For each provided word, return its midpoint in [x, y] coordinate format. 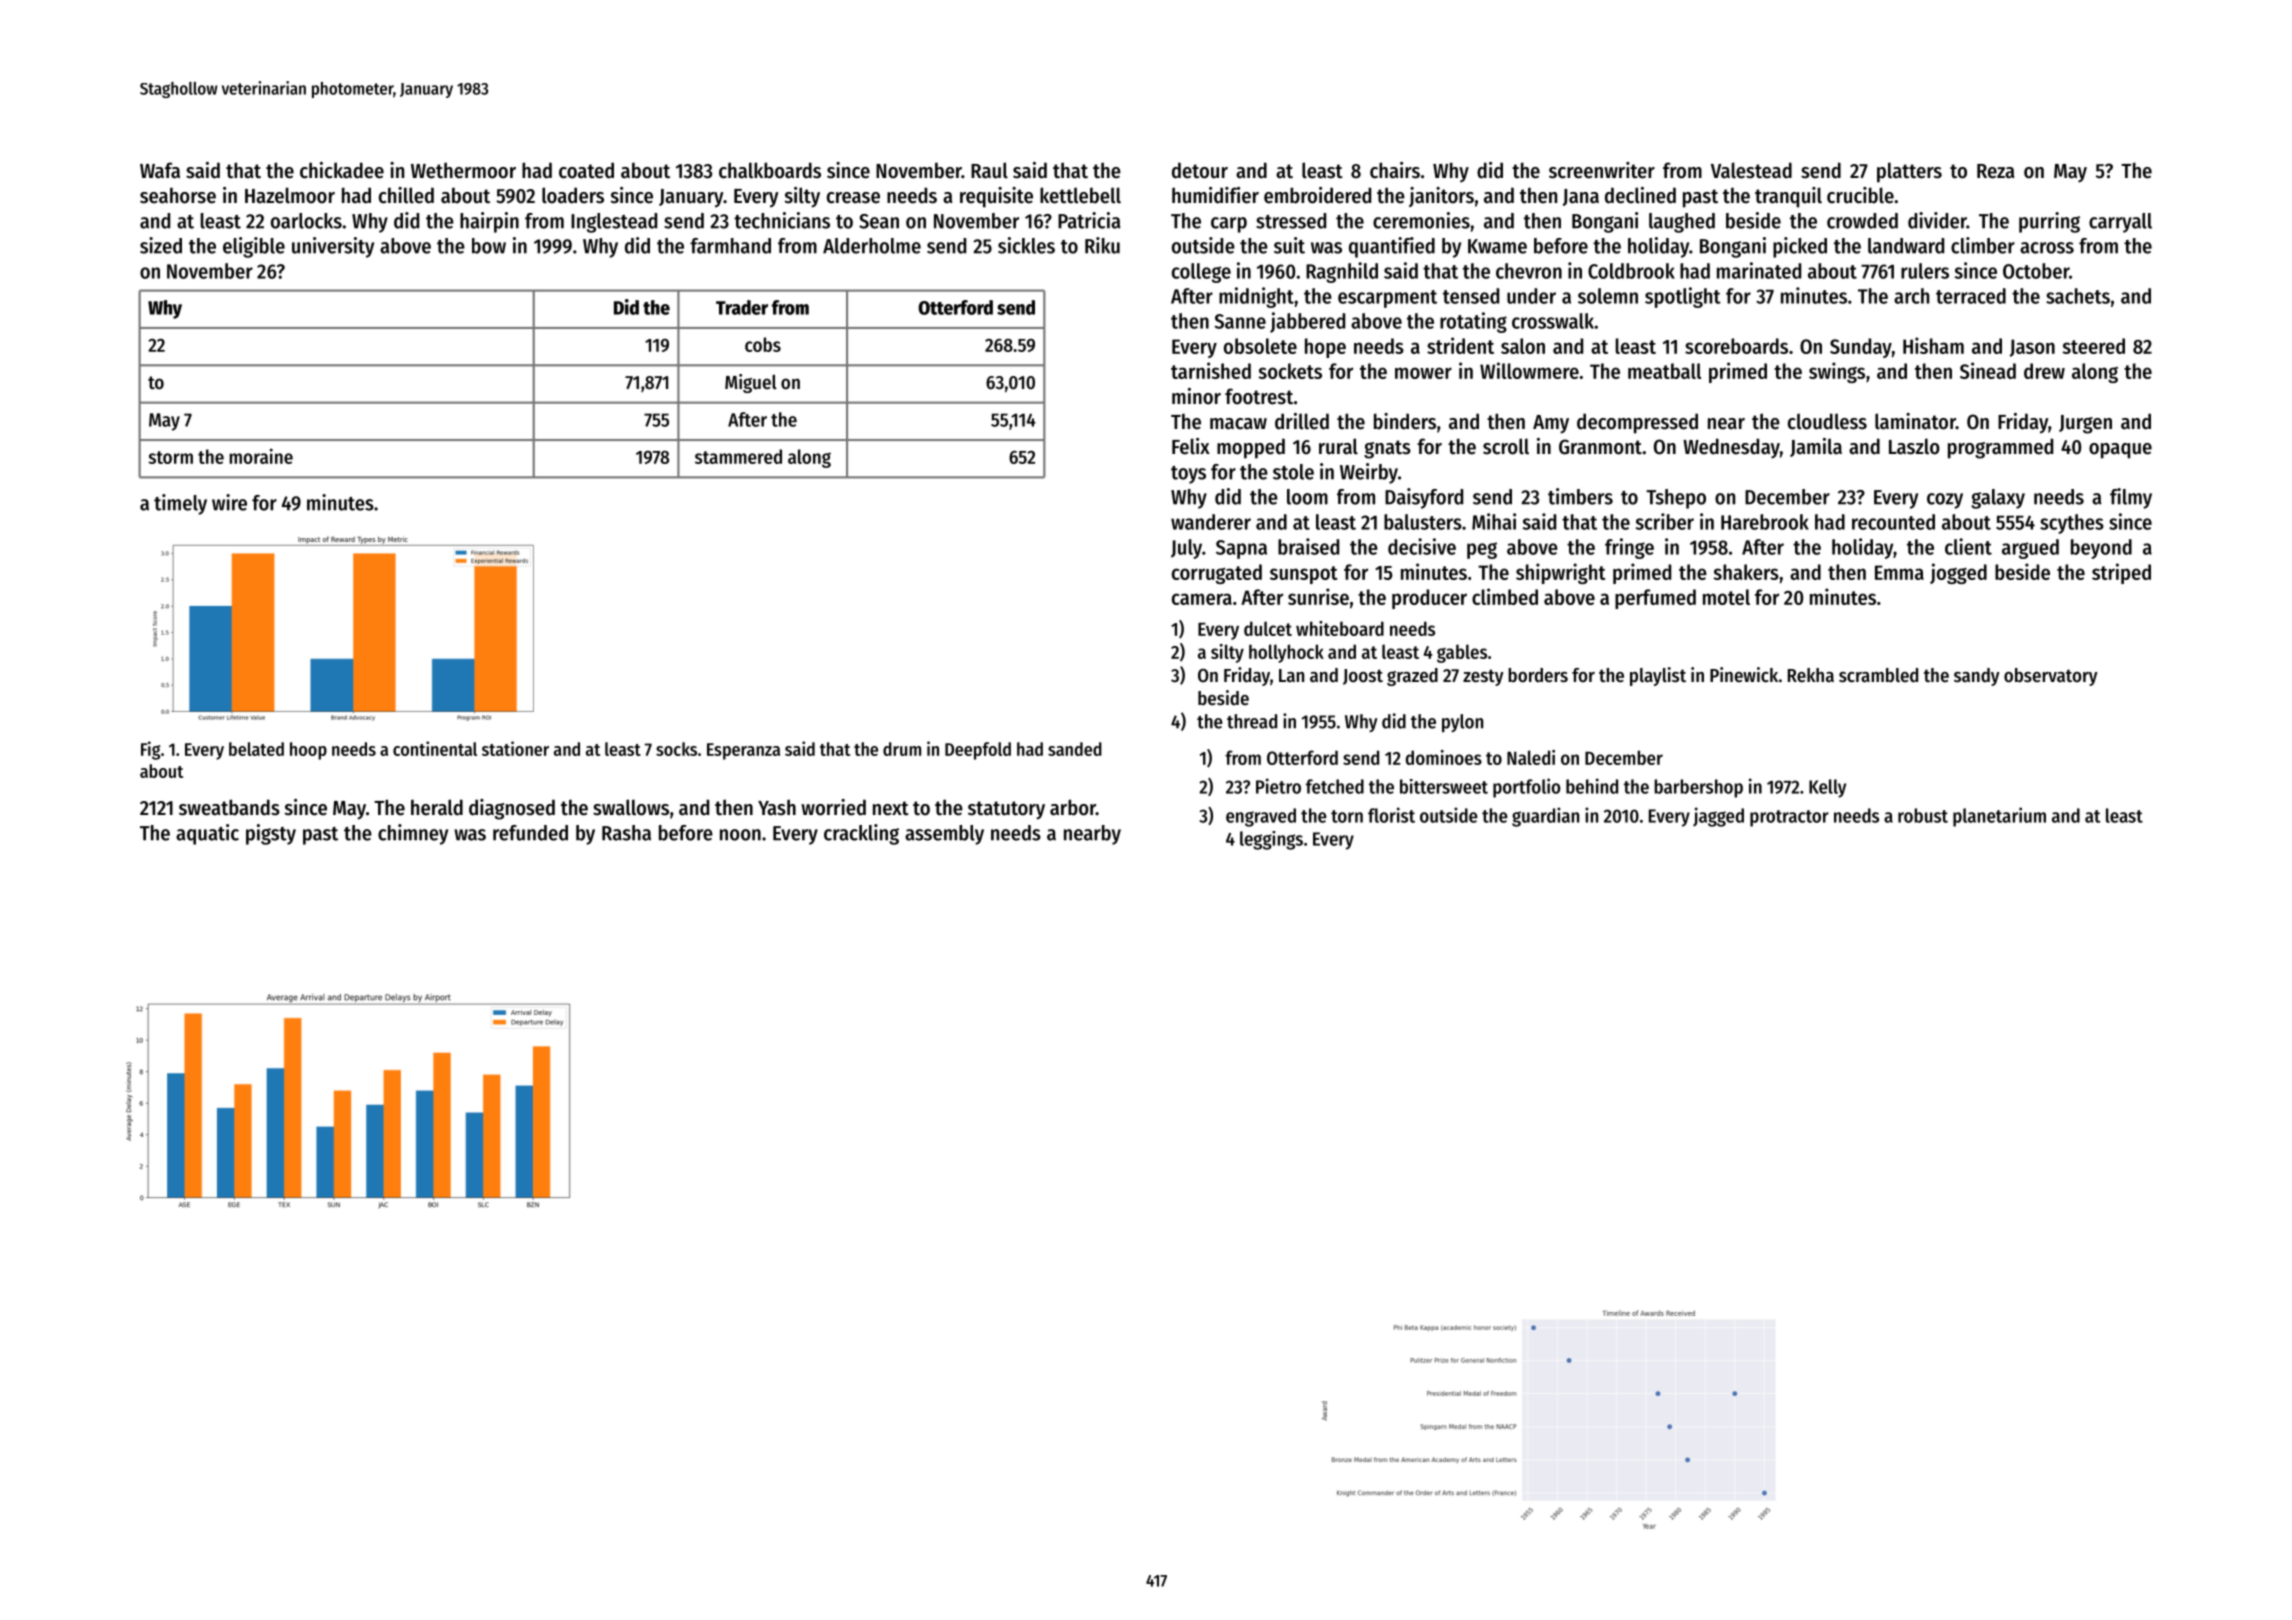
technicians [782, 220]
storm [170, 457]
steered [2093, 346]
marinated [1759, 270]
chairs [1395, 170]
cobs [763, 344]
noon [740, 835]
